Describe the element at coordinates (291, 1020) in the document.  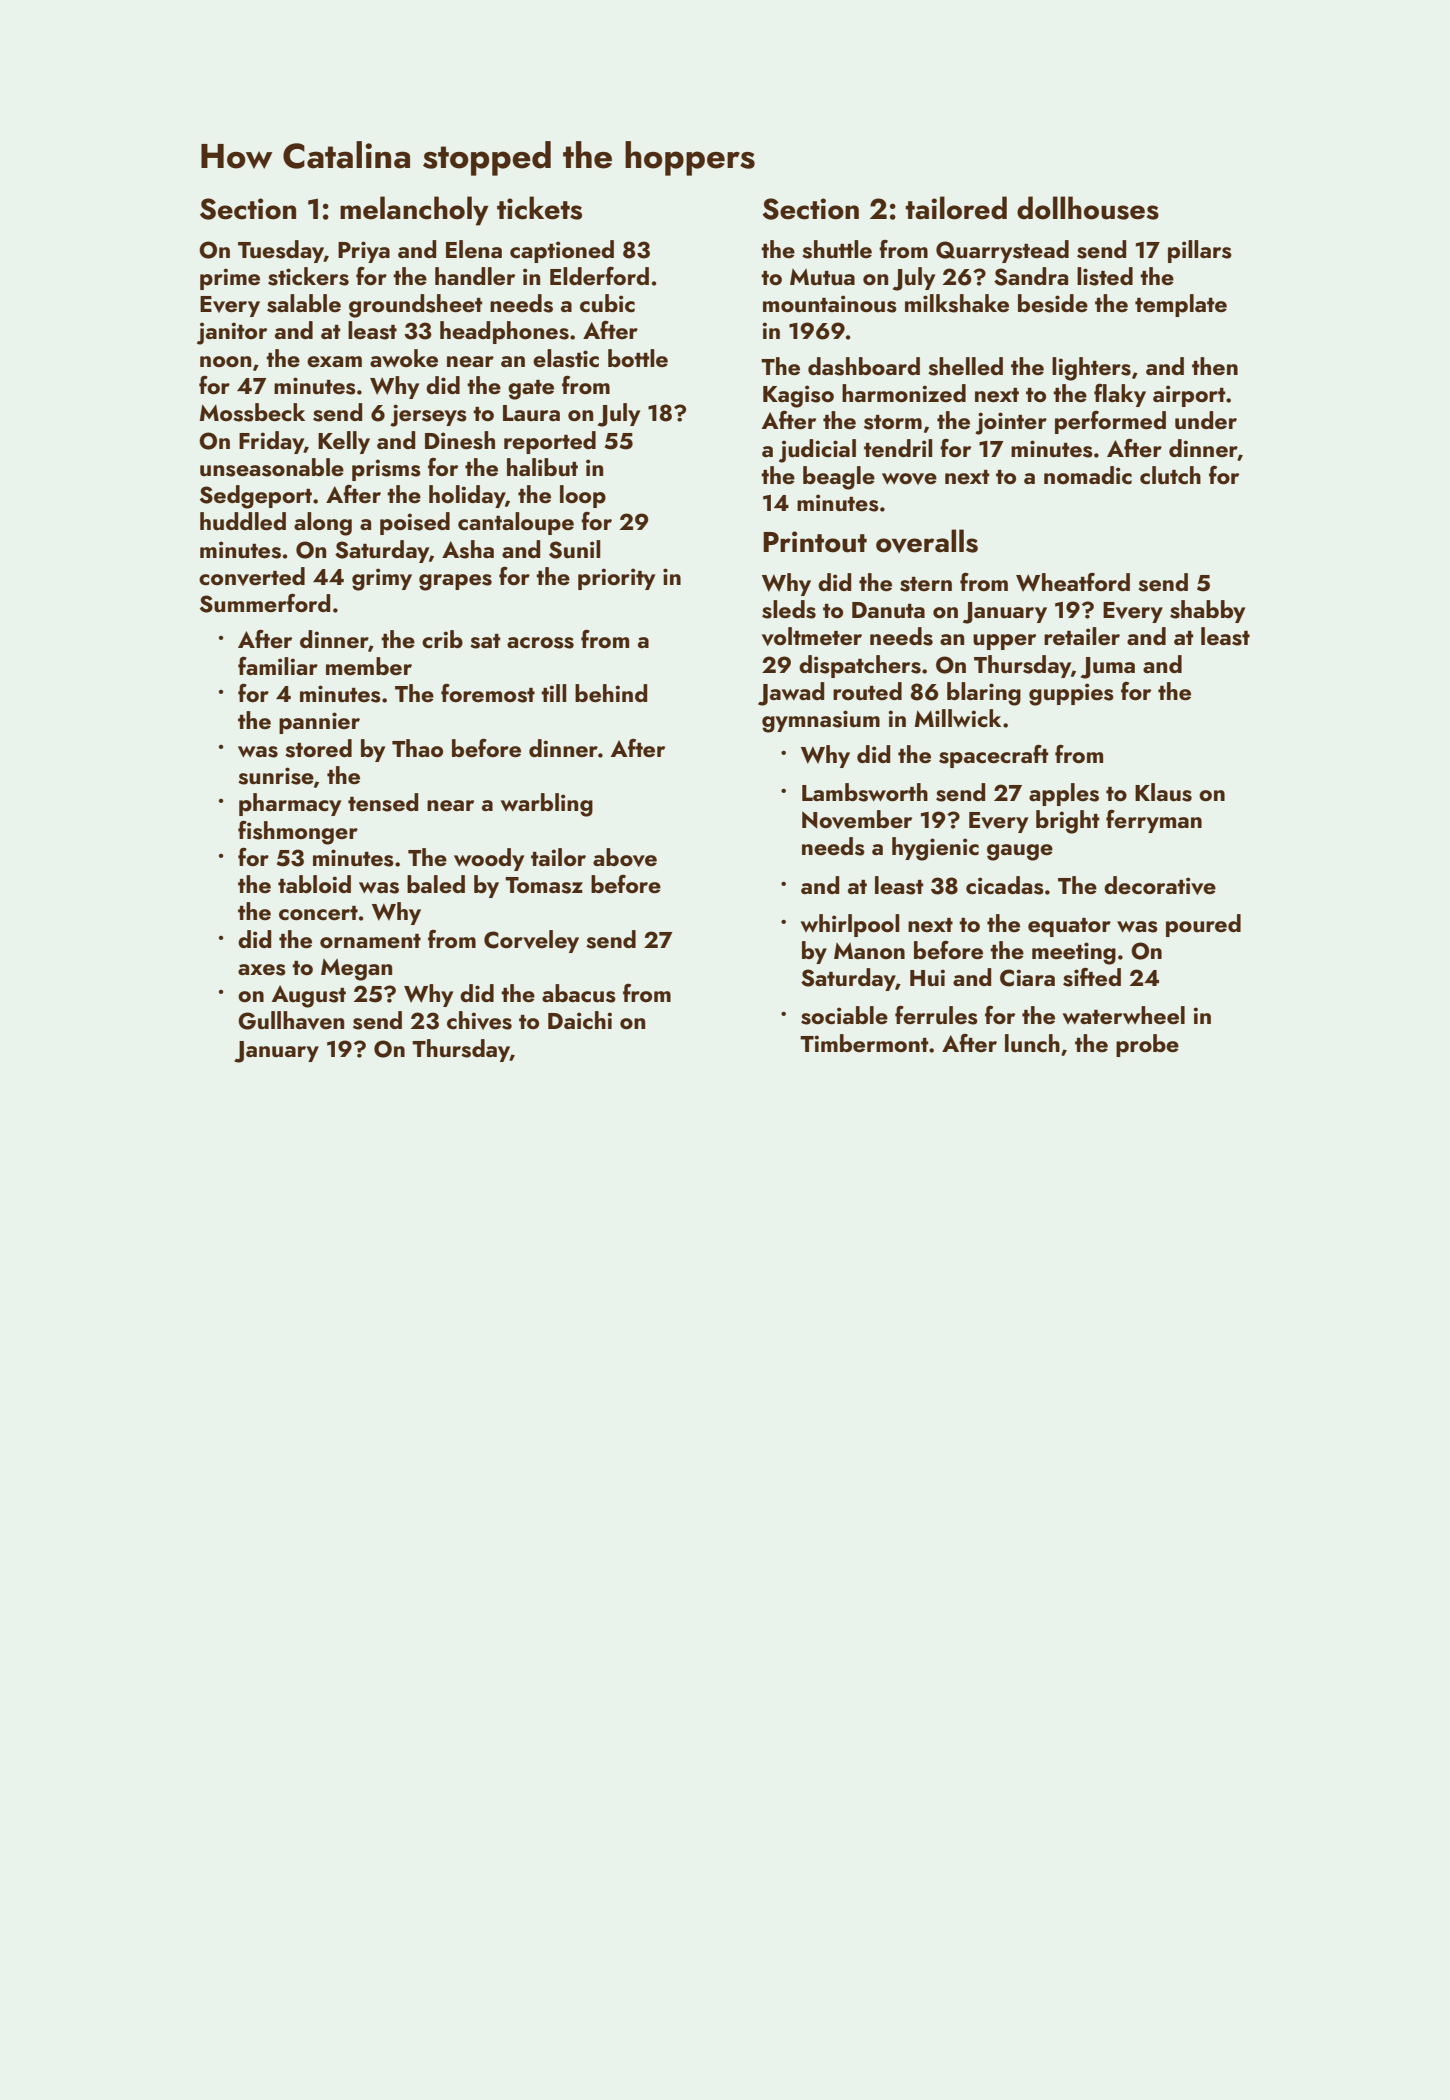
I see `Gullhaven` at that location.
